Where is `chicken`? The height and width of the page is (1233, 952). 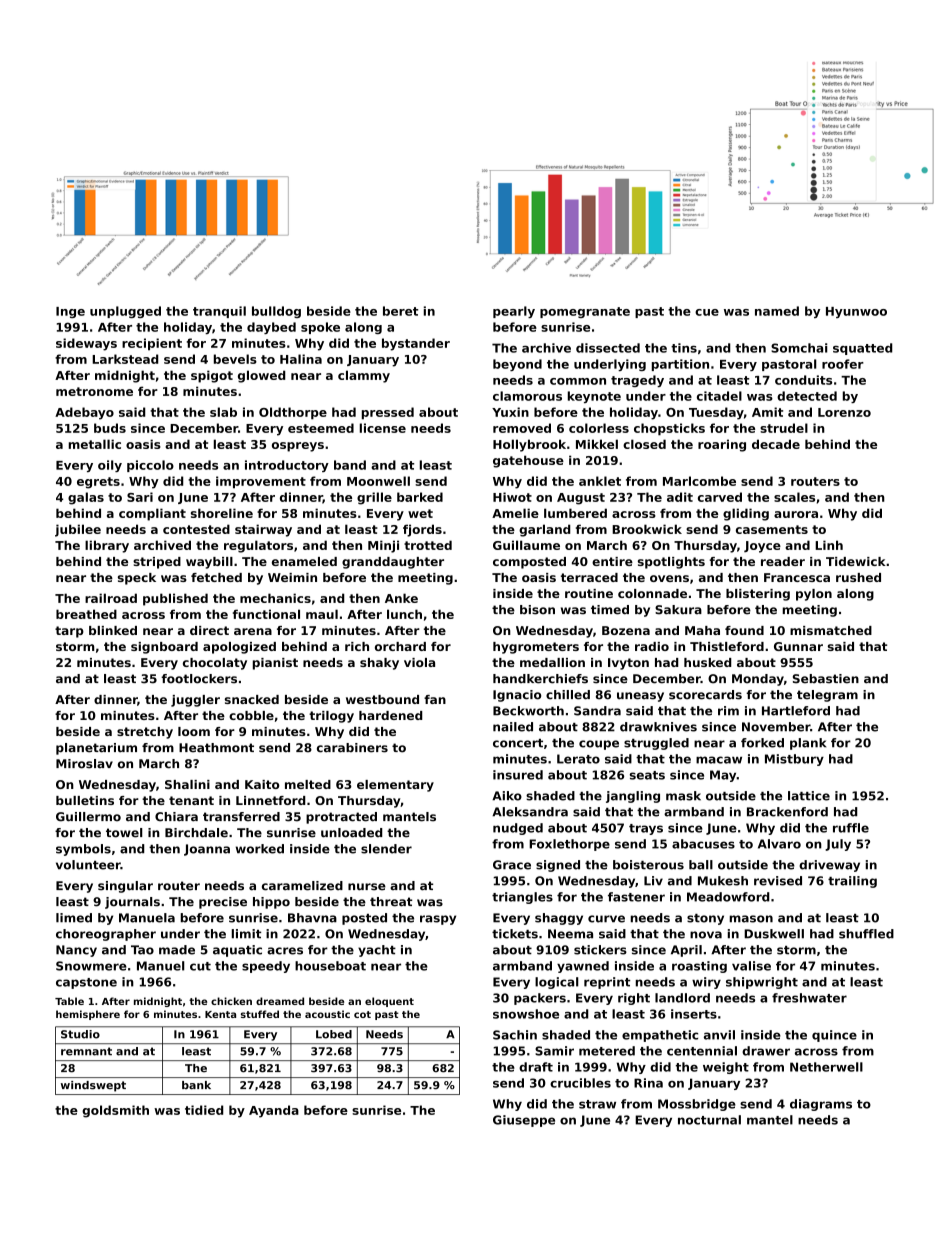
chicken is located at coordinates (231, 1001).
